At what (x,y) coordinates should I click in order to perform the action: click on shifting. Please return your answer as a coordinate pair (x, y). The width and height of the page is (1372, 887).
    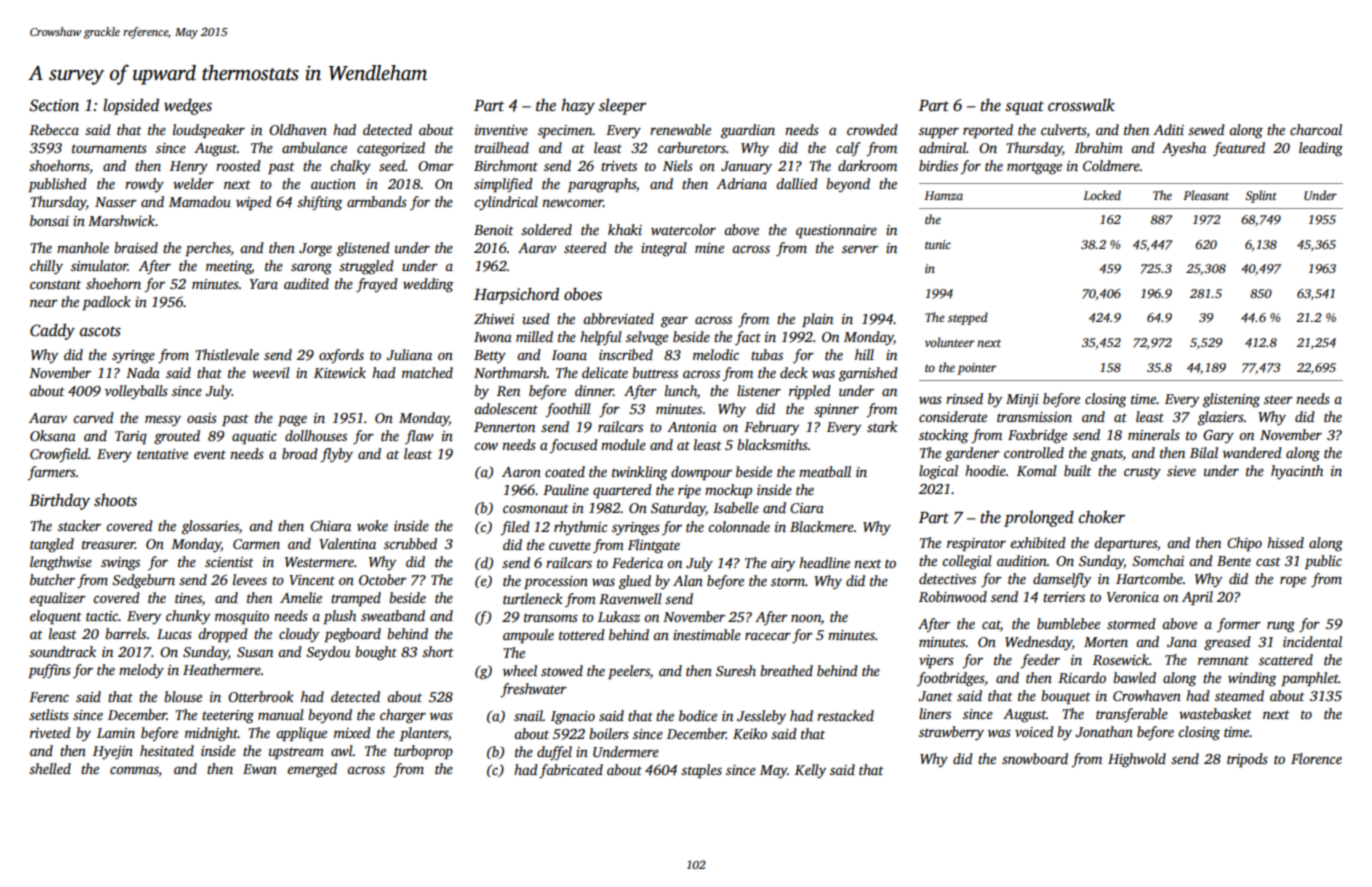
    Looking at the image, I should click on (320, 203).
